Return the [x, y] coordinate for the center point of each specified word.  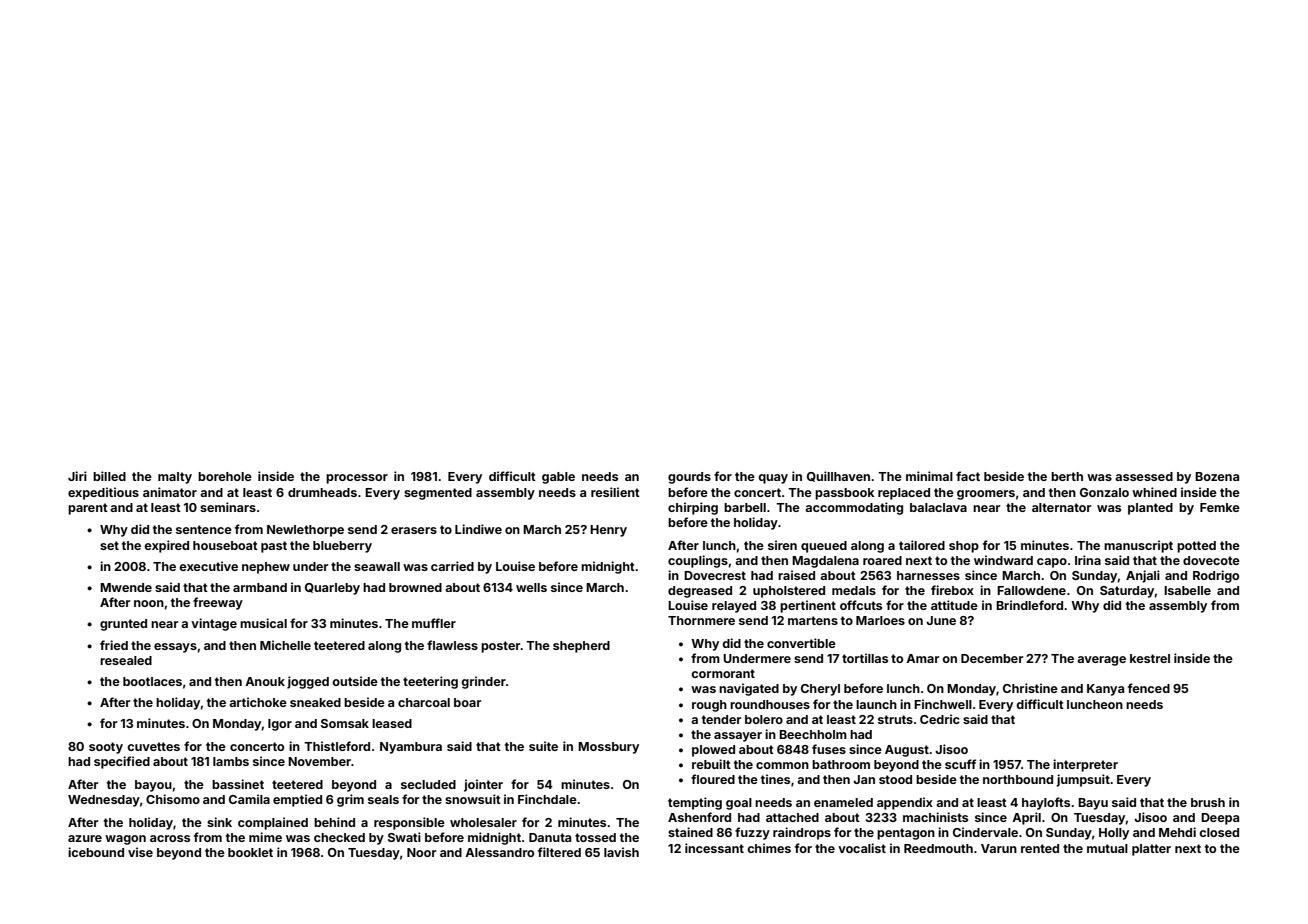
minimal [929, 476]
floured [713, 779]
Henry [608, 531]
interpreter [1085, 765]
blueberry [342, 547]
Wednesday [104, 801]
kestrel [1150, 658]
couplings [698, 561]
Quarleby [332, 589]
